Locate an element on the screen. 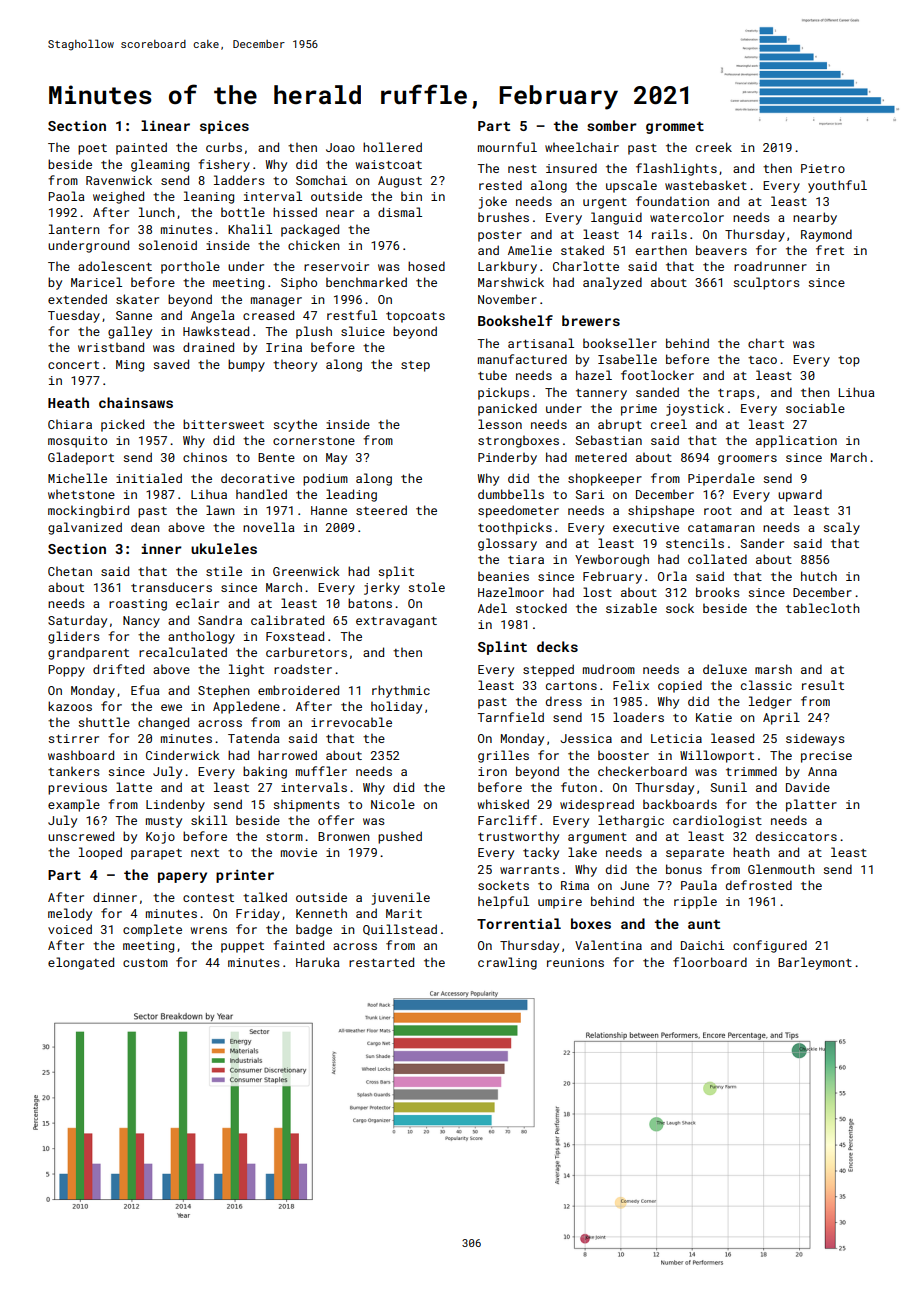 This screenshot has width=924, height=1314. dismal is located at coordinates (400, 212).
